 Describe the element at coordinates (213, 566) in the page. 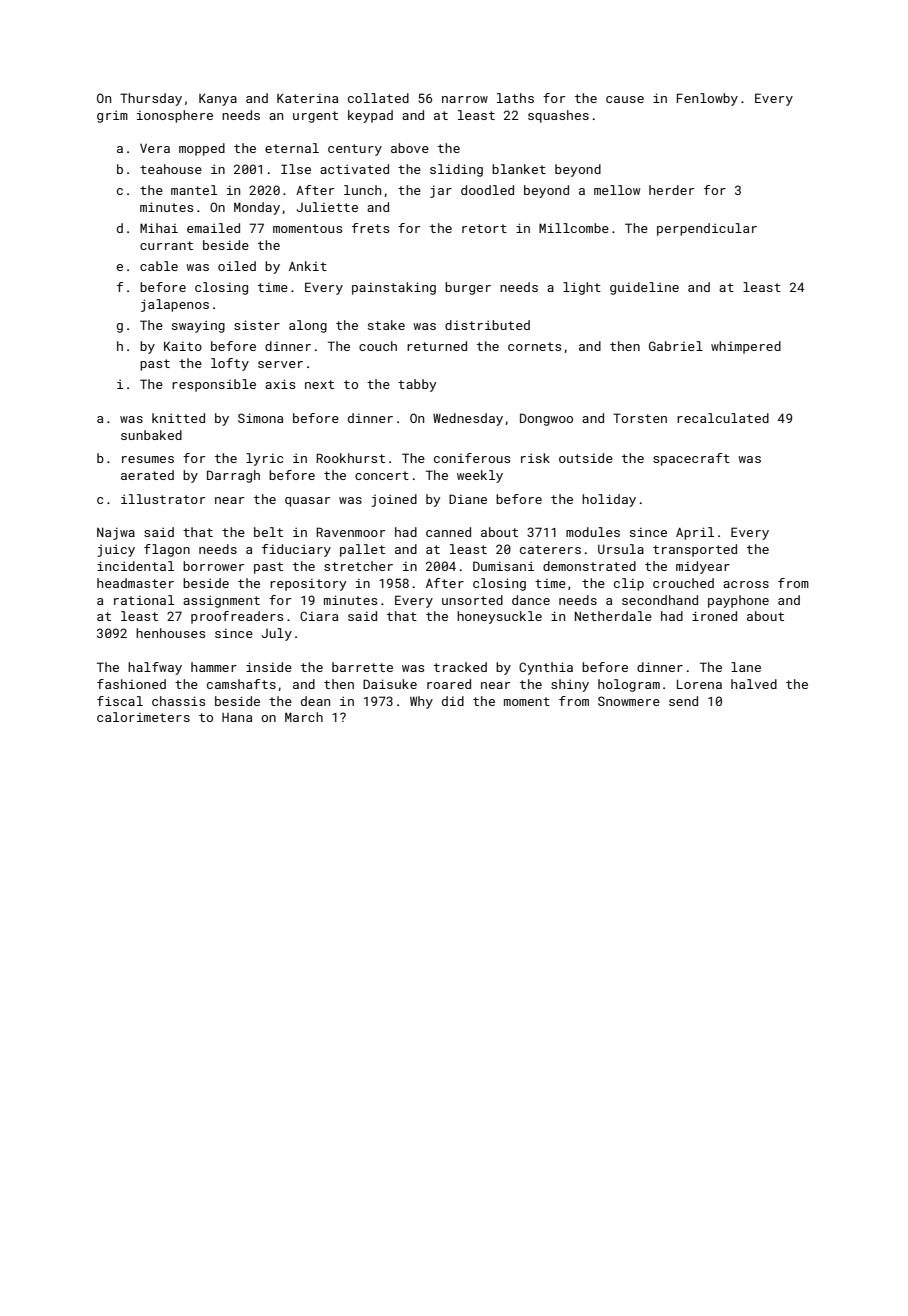

I see `borrower` at that location.
